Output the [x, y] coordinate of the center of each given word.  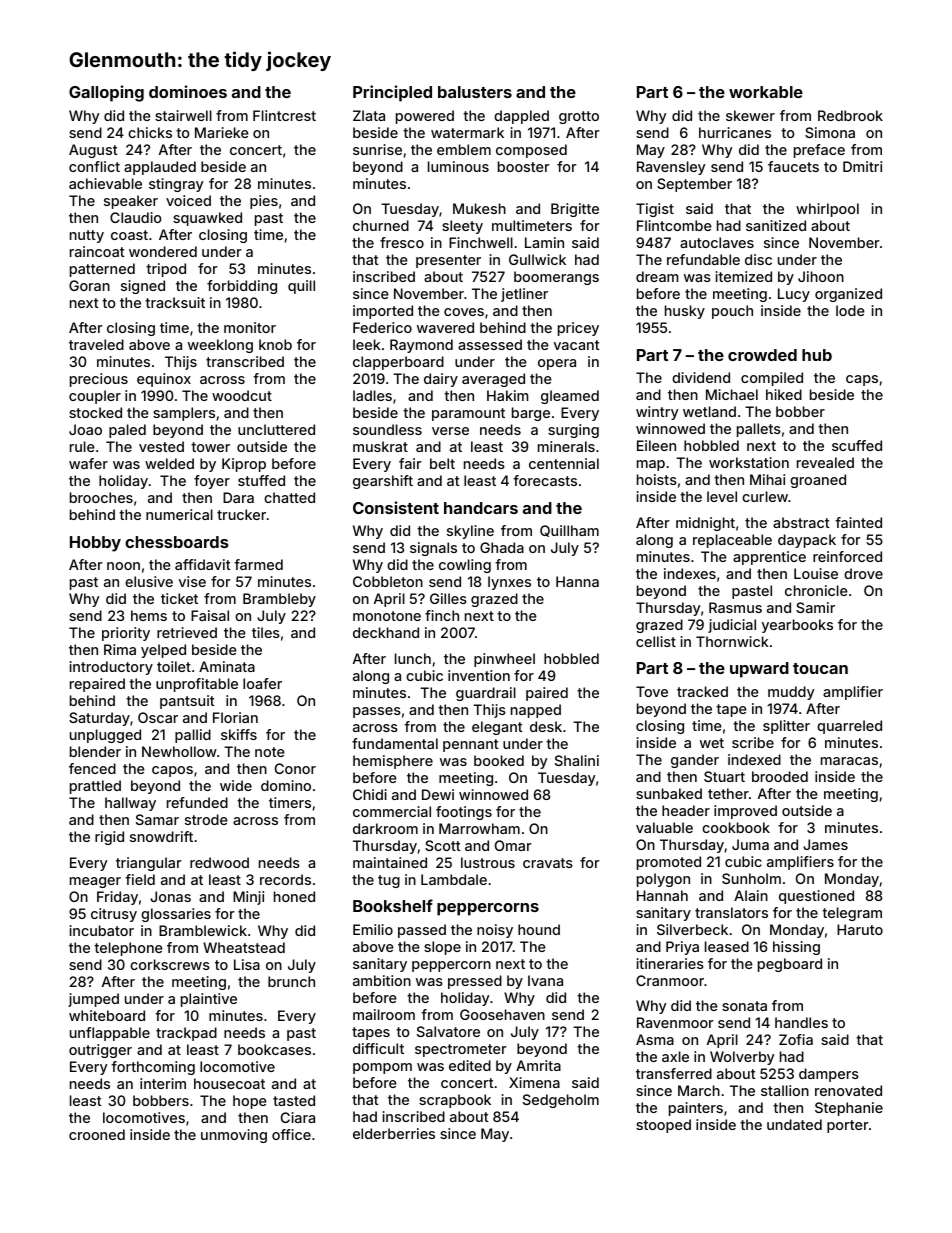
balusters [475, 92]
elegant [497, 728]
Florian [235, 717]
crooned [97, 1134]
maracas [849, 761]
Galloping [106, 93]
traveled [96, 344]
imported [383, 312]
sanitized [776, 225]
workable [766, 92]
